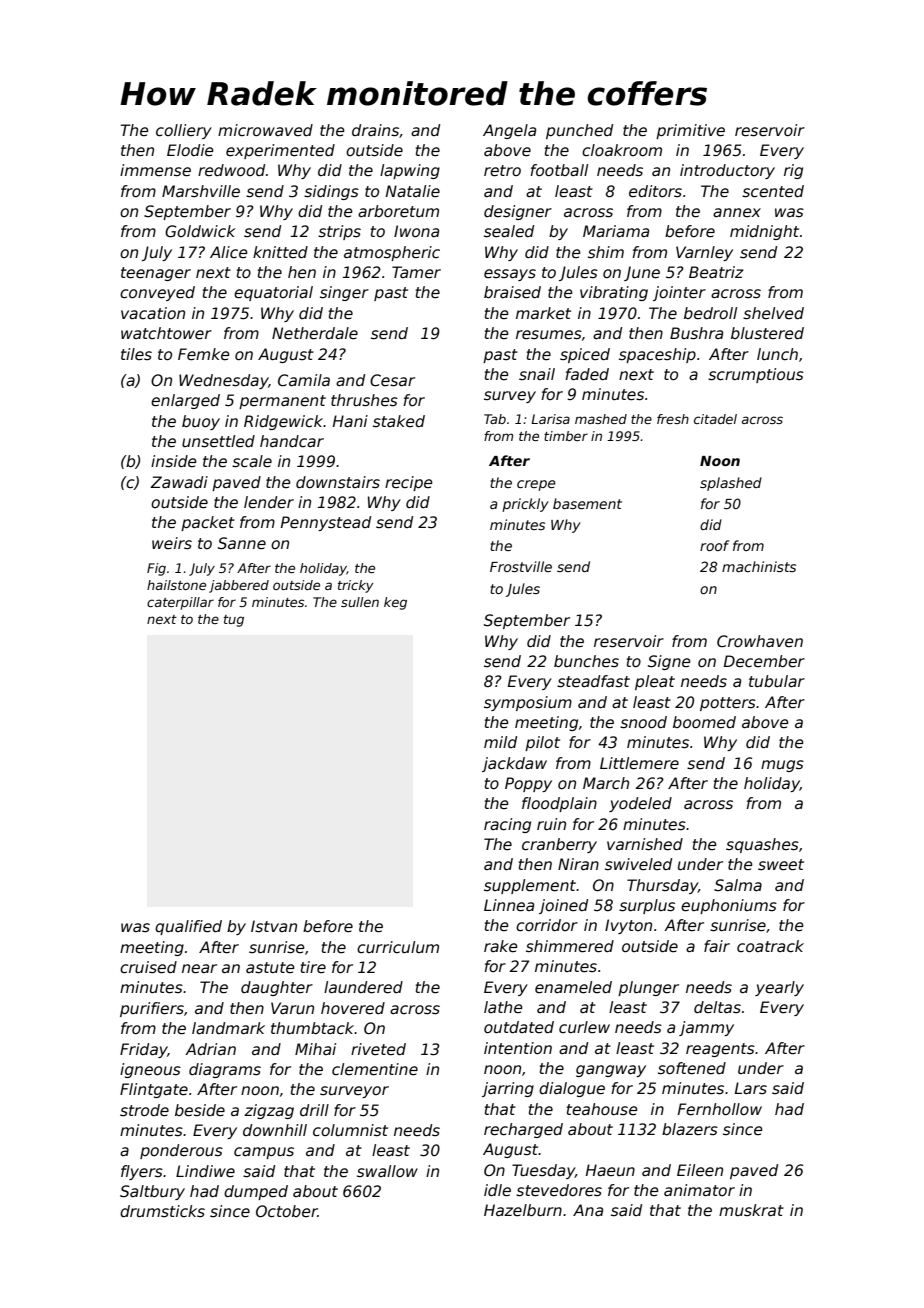 This screenshot has height=1308, width=924. Describe the element at coordinates (523, 1210) in the screenshot. I see `Hazelburn` at that location.
